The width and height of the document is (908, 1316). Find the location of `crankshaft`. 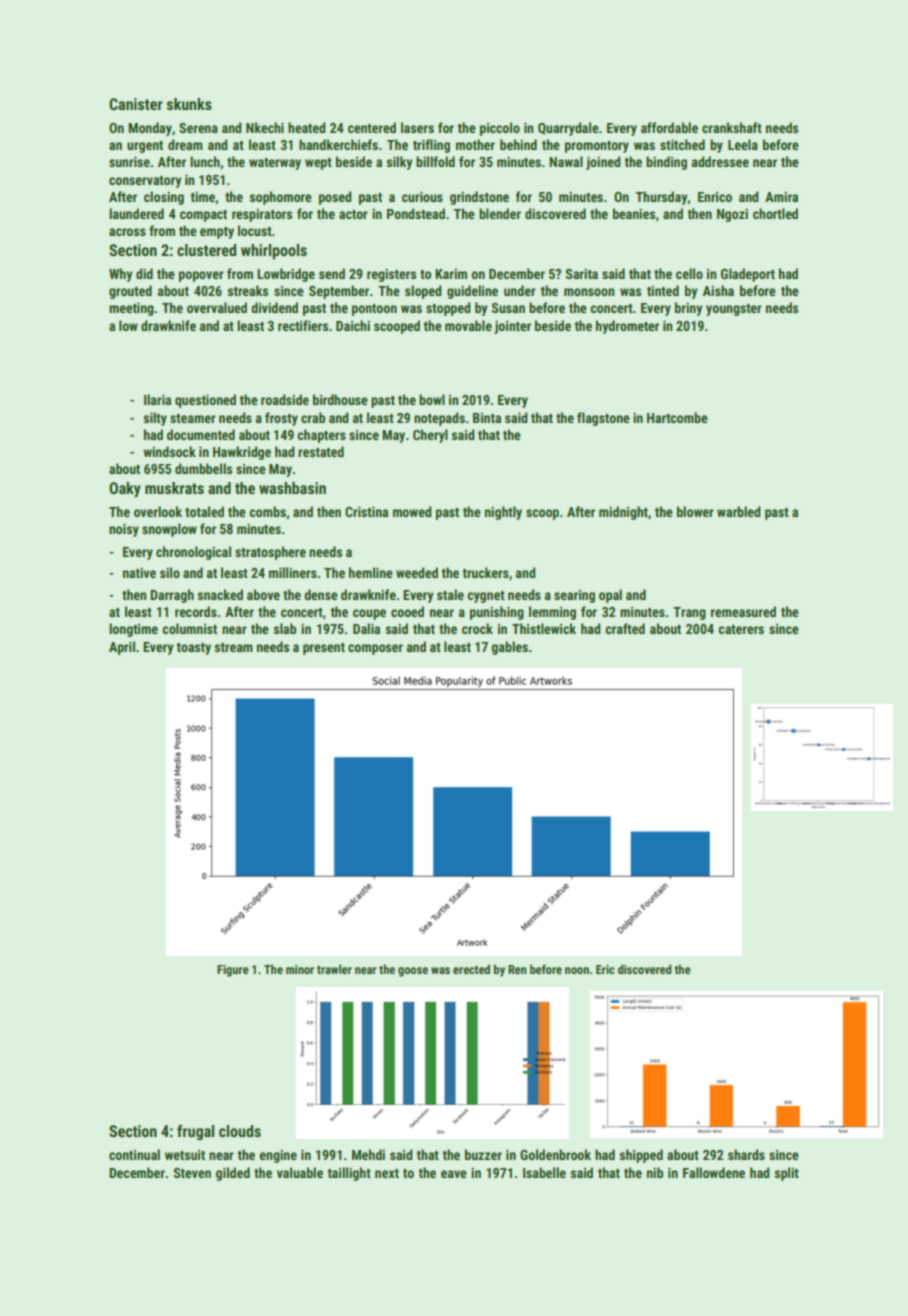

crankshaft is located at coordinates (732, 127).
